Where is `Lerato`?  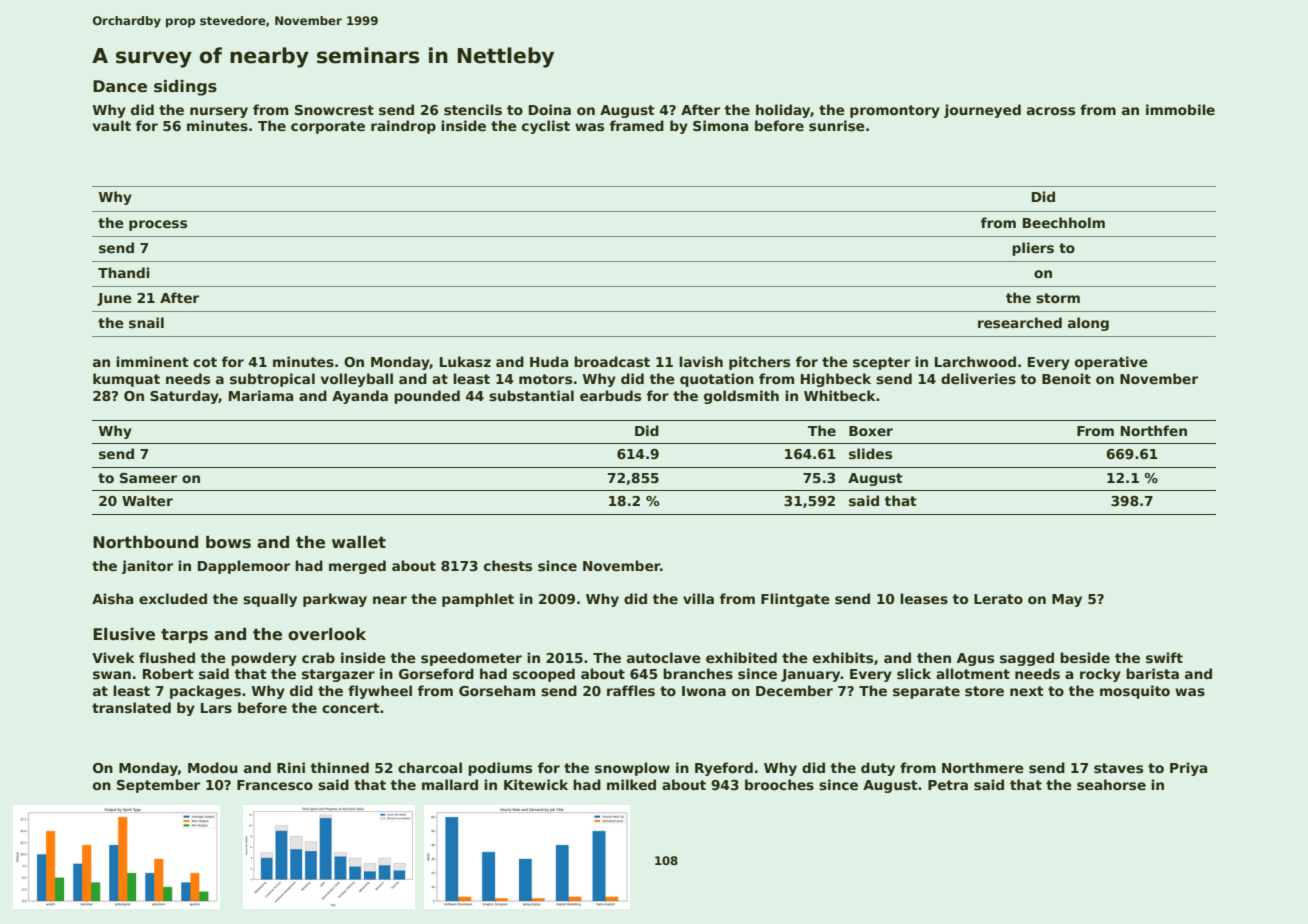
Lerato is located at coordinates (998, 599).
